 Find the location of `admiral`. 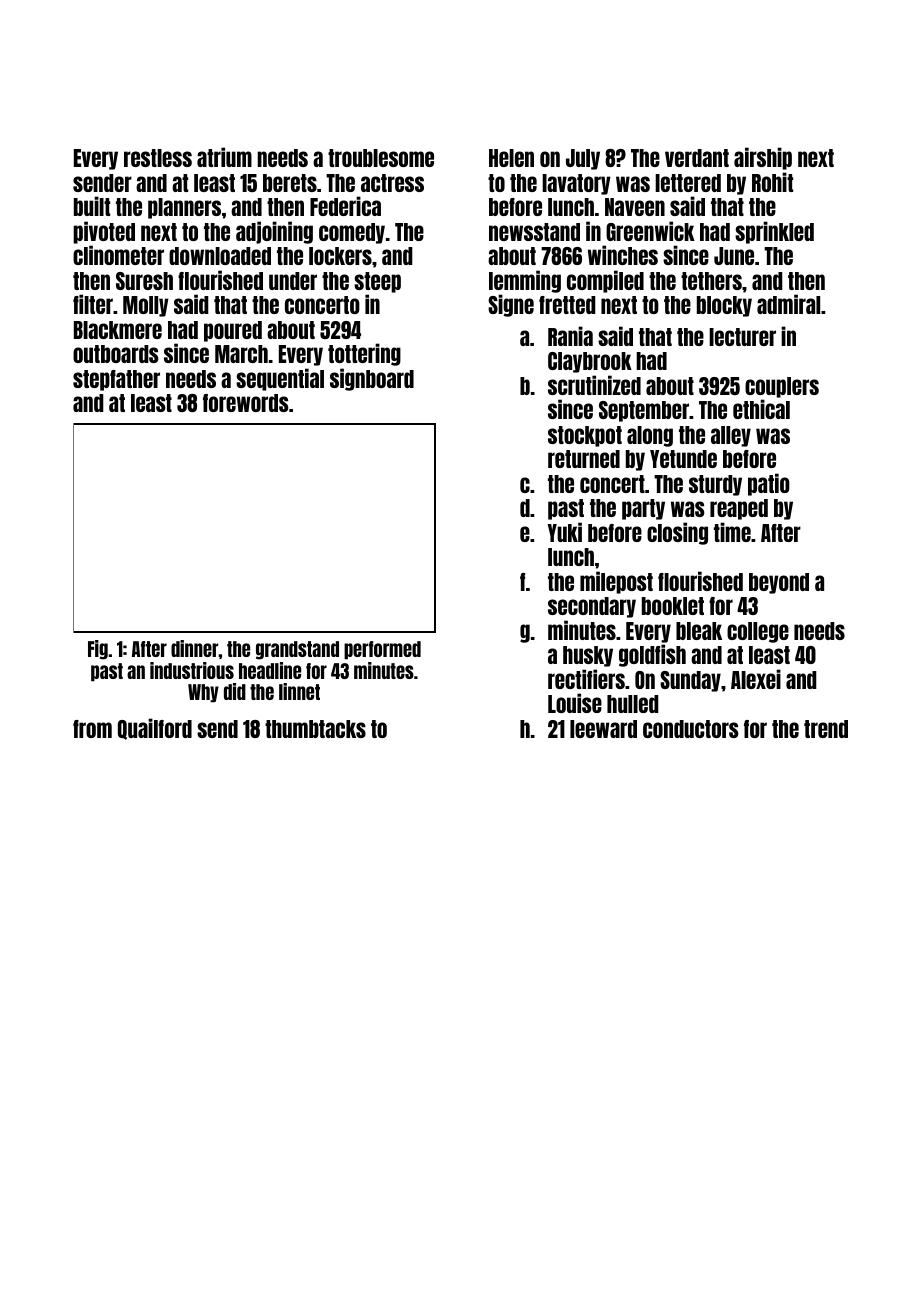

admiral is located at coordinates (788, 304).
